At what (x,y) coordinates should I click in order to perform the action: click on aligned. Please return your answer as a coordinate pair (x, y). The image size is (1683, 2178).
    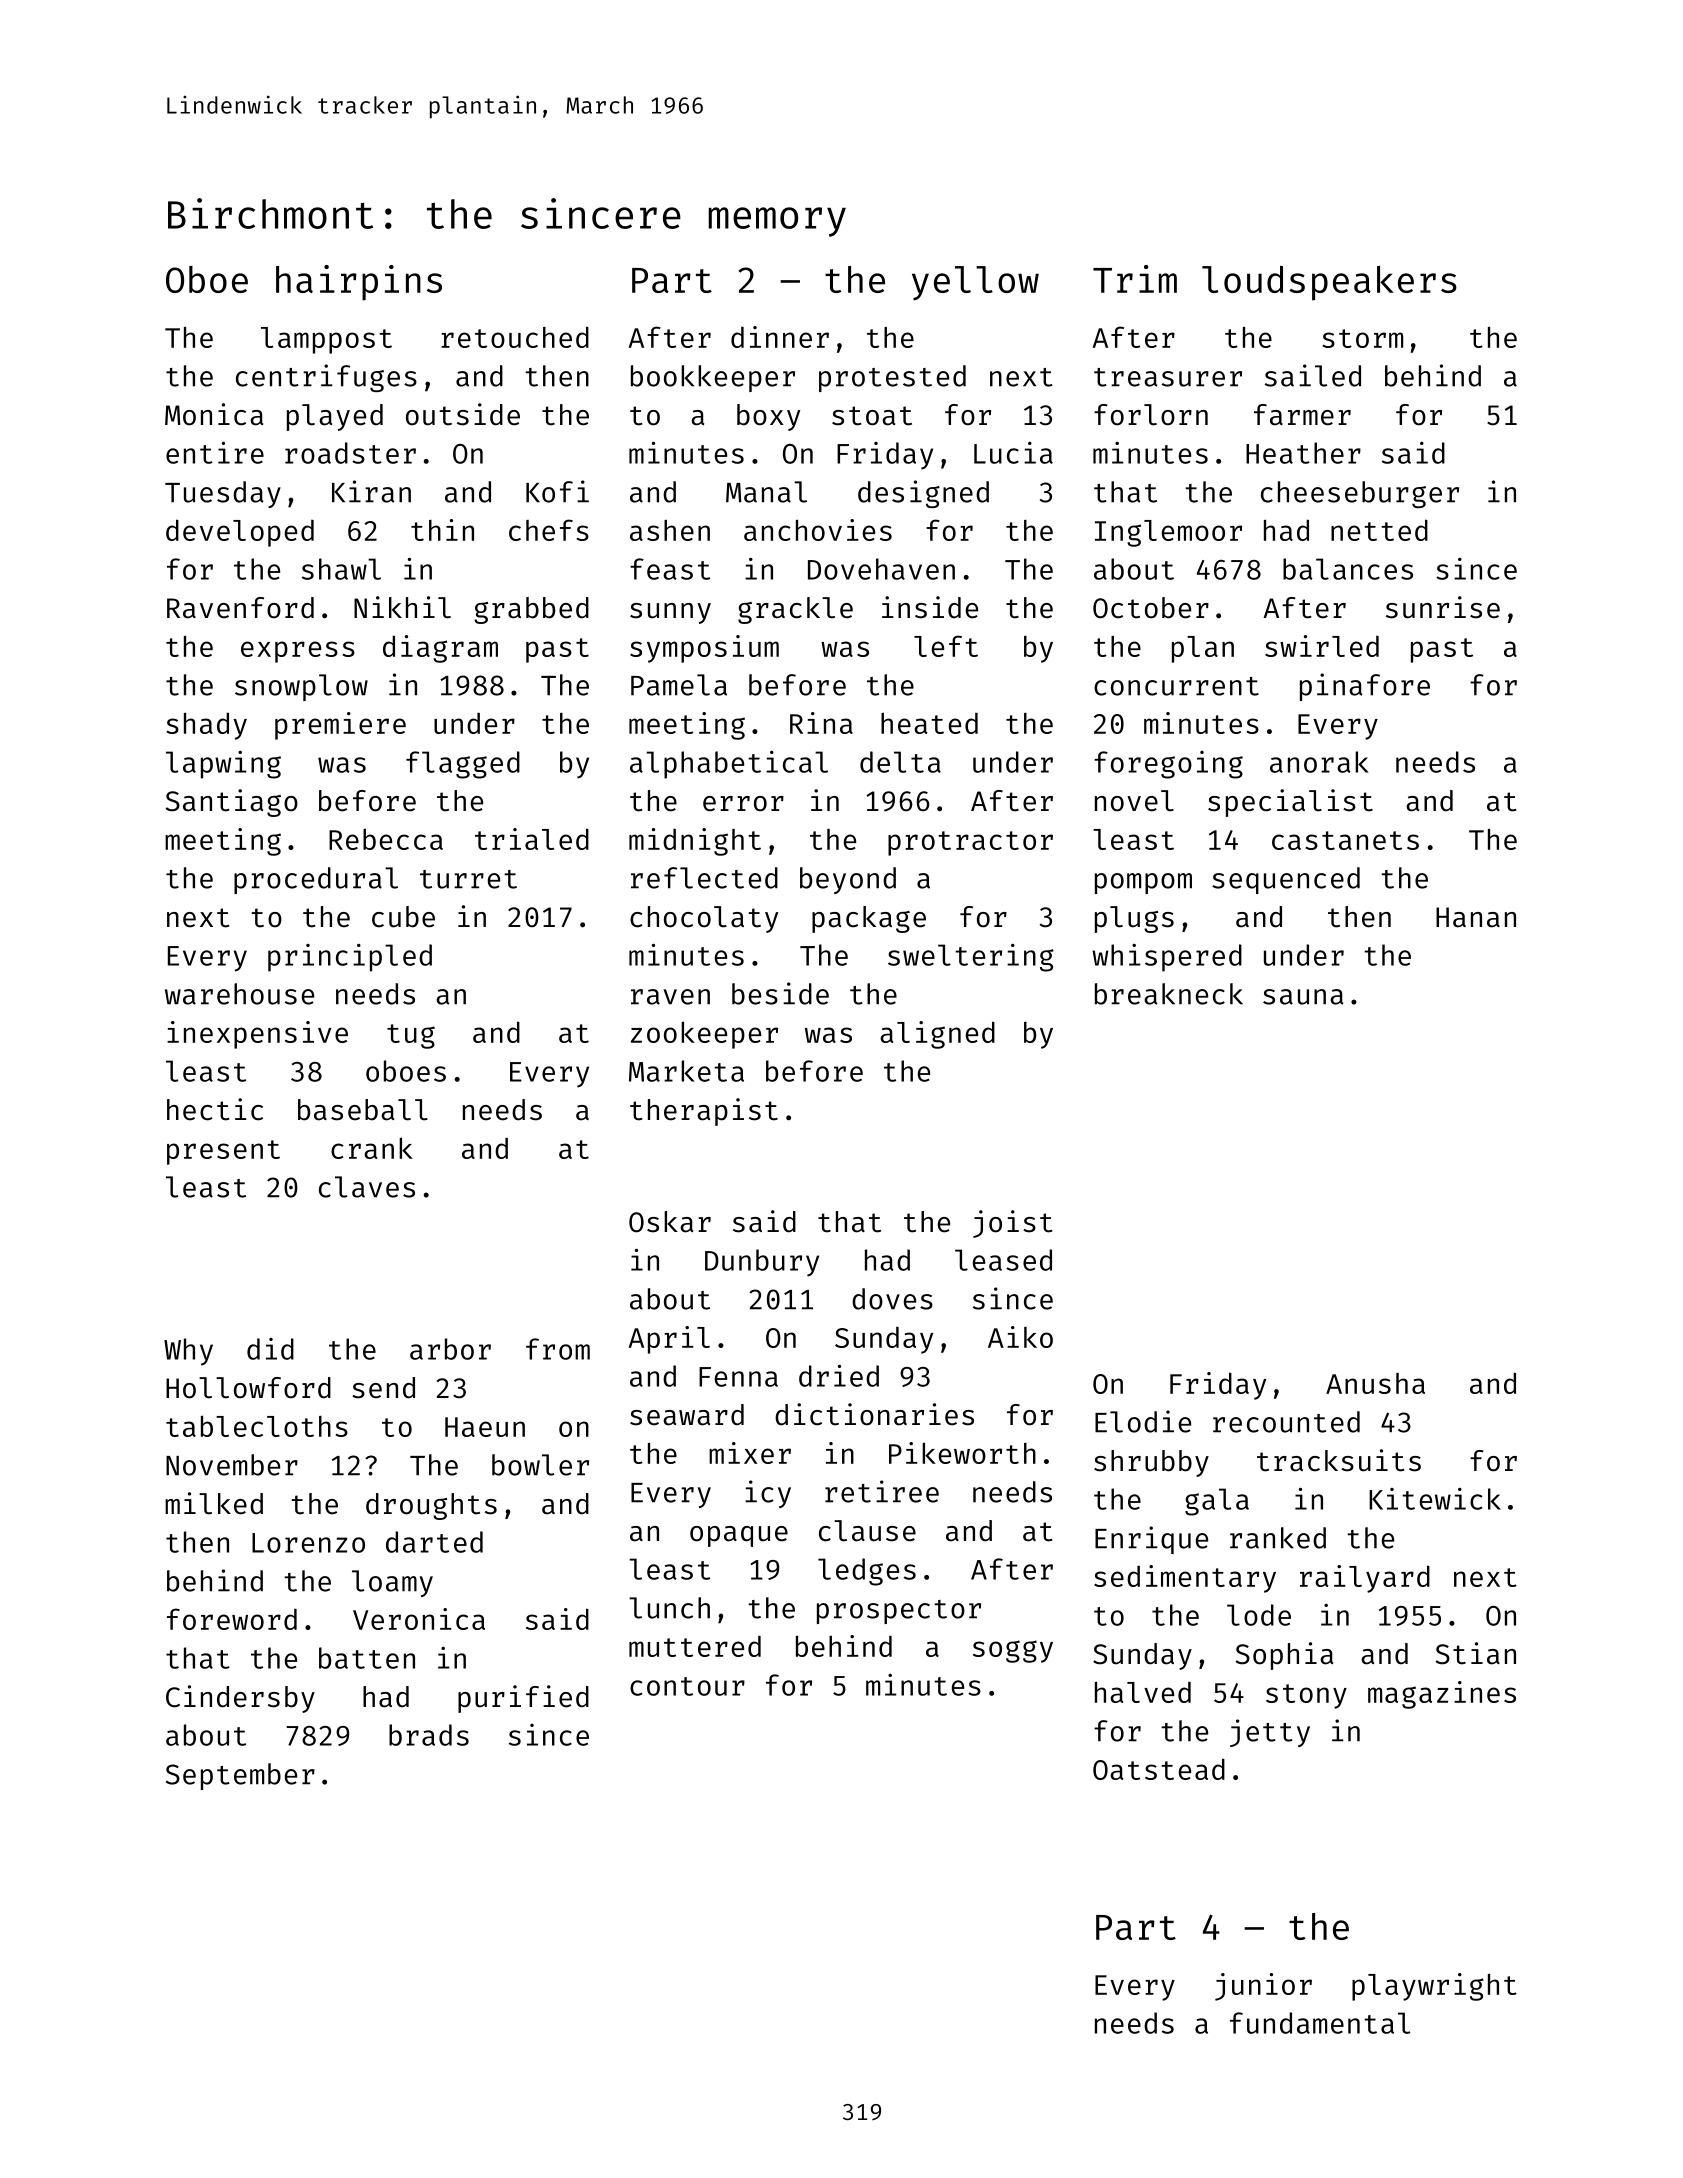
    Looking at the image, I should click on (937, 1035).
